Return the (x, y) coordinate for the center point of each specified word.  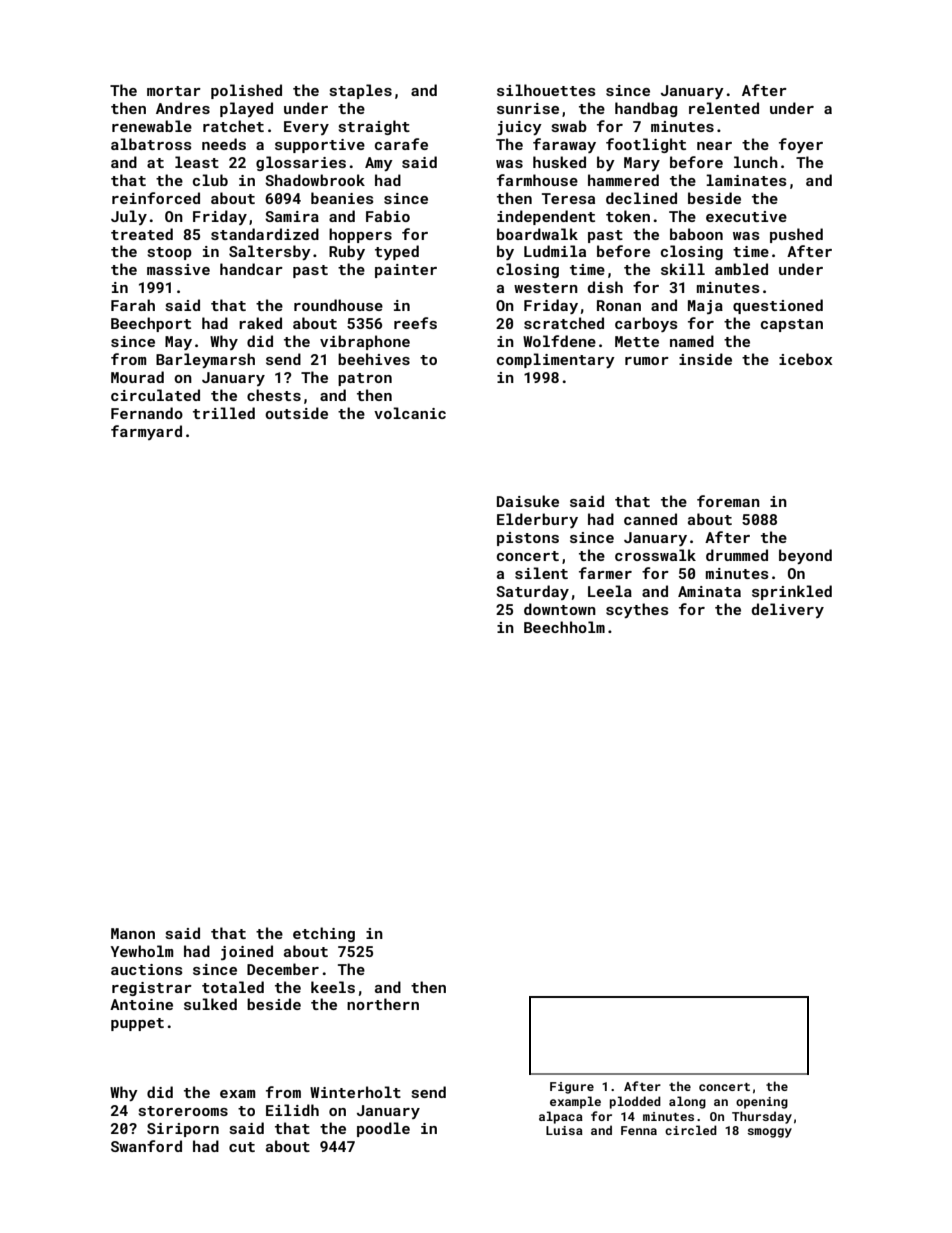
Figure (572, 1088)
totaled (233, 987)
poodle (383, 1129)
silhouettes (546, 90)
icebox (805, 359)
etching (324, 934)
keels (333, 987)
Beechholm (564, 627)
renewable (152, 126)
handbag (646, 109)
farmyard (146, 432)
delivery (788, 610)
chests (274, 395)
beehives (374, 359)
